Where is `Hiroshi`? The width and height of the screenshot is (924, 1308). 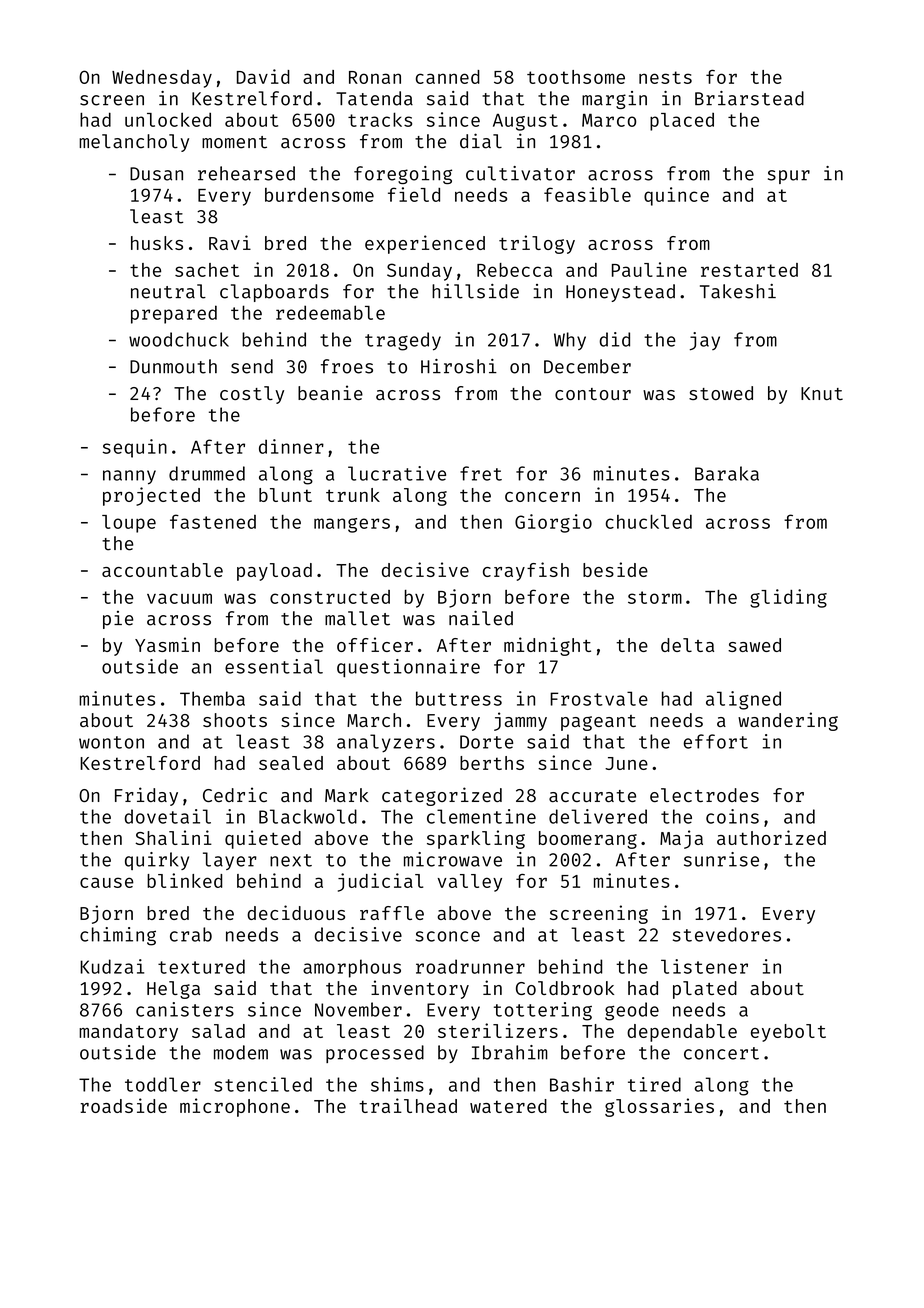
Hiroshi is located at coordinates (459, 366).
